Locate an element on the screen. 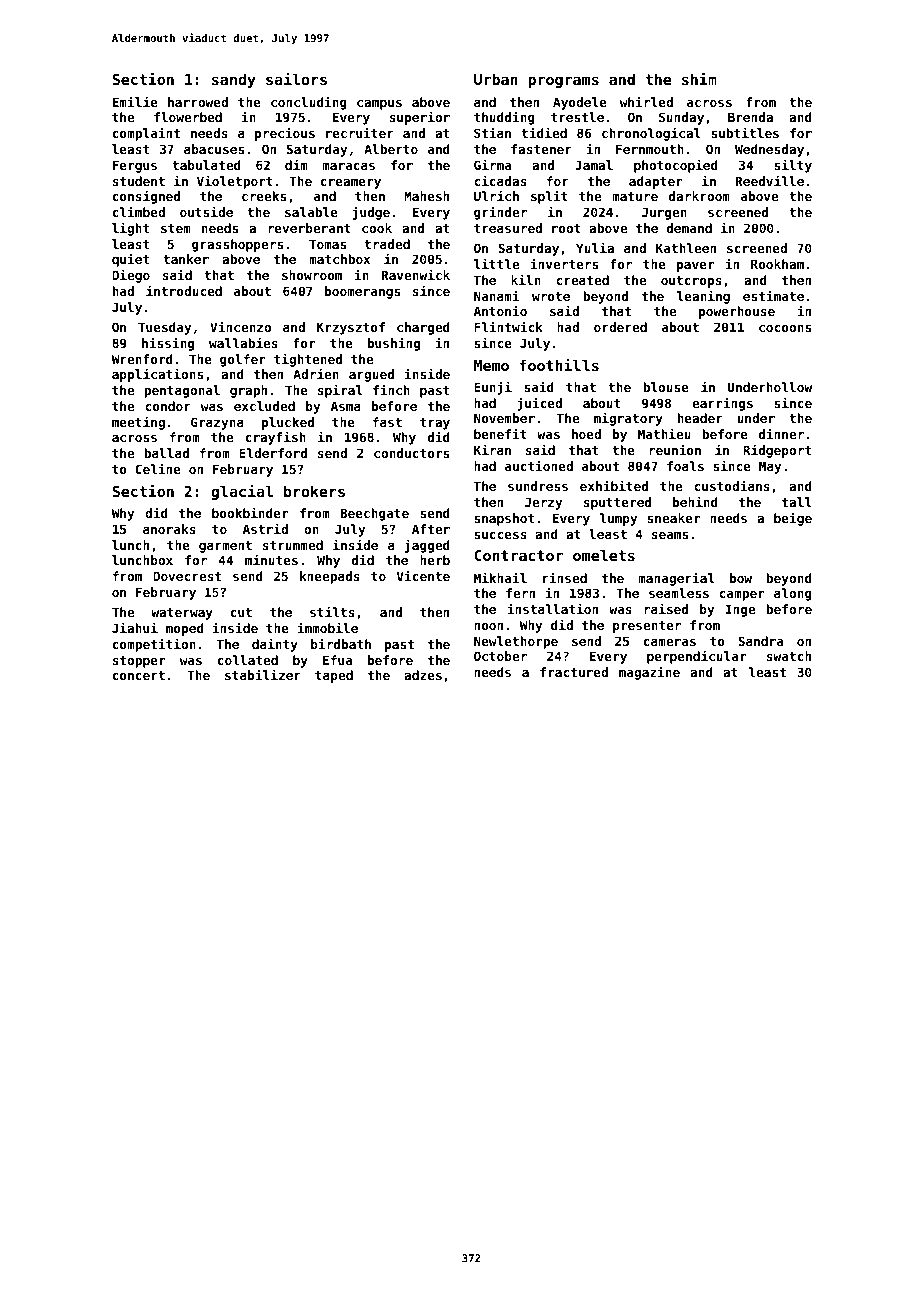  Elderford is located at coordinates (273, 453).
